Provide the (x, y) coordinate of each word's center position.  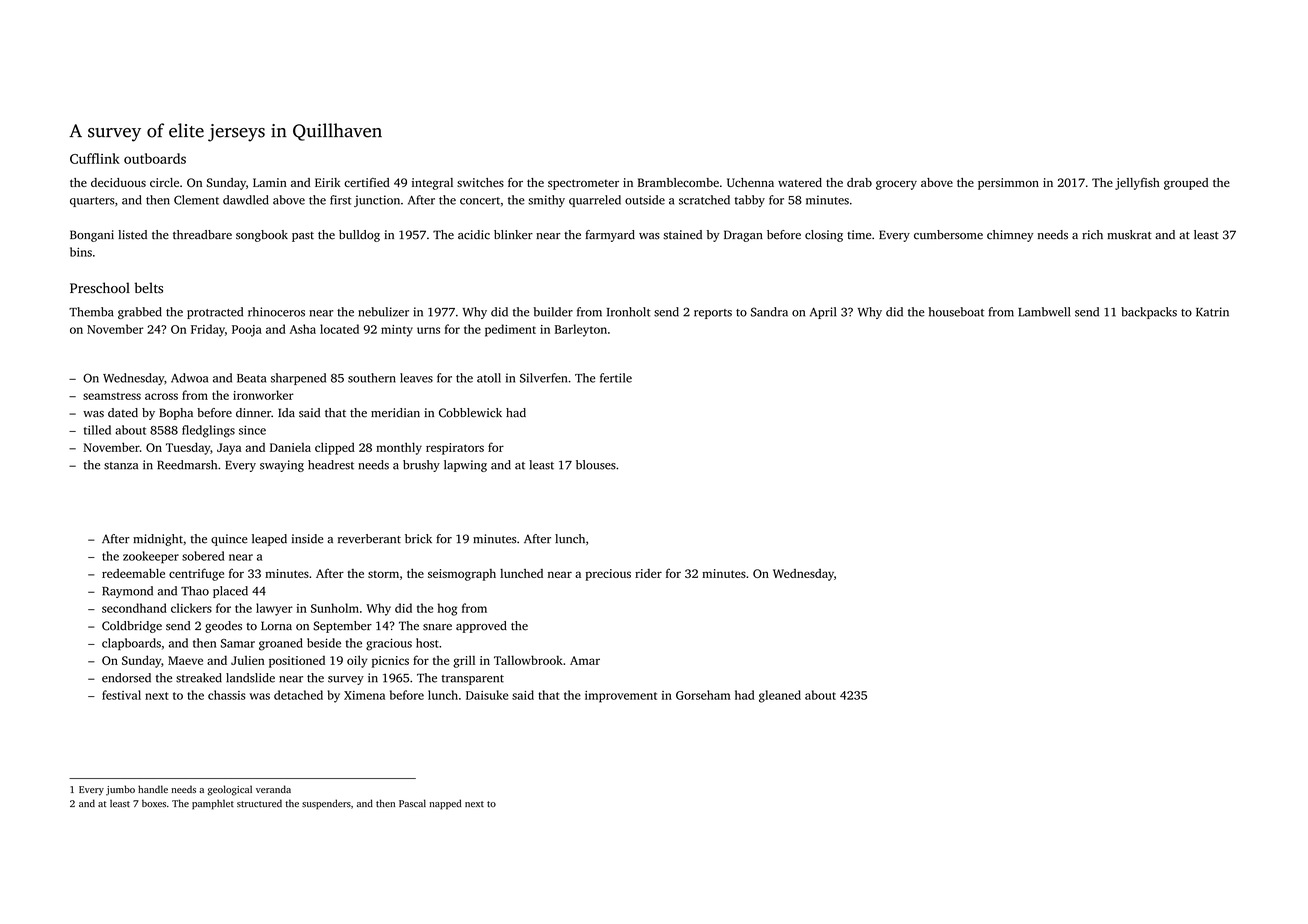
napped (445, 804)
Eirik (328, 182)
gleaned (780, 696)
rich (1092, 234)
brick (418, 539)
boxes (154, 803)
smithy (546, 201)
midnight (158, 540)
